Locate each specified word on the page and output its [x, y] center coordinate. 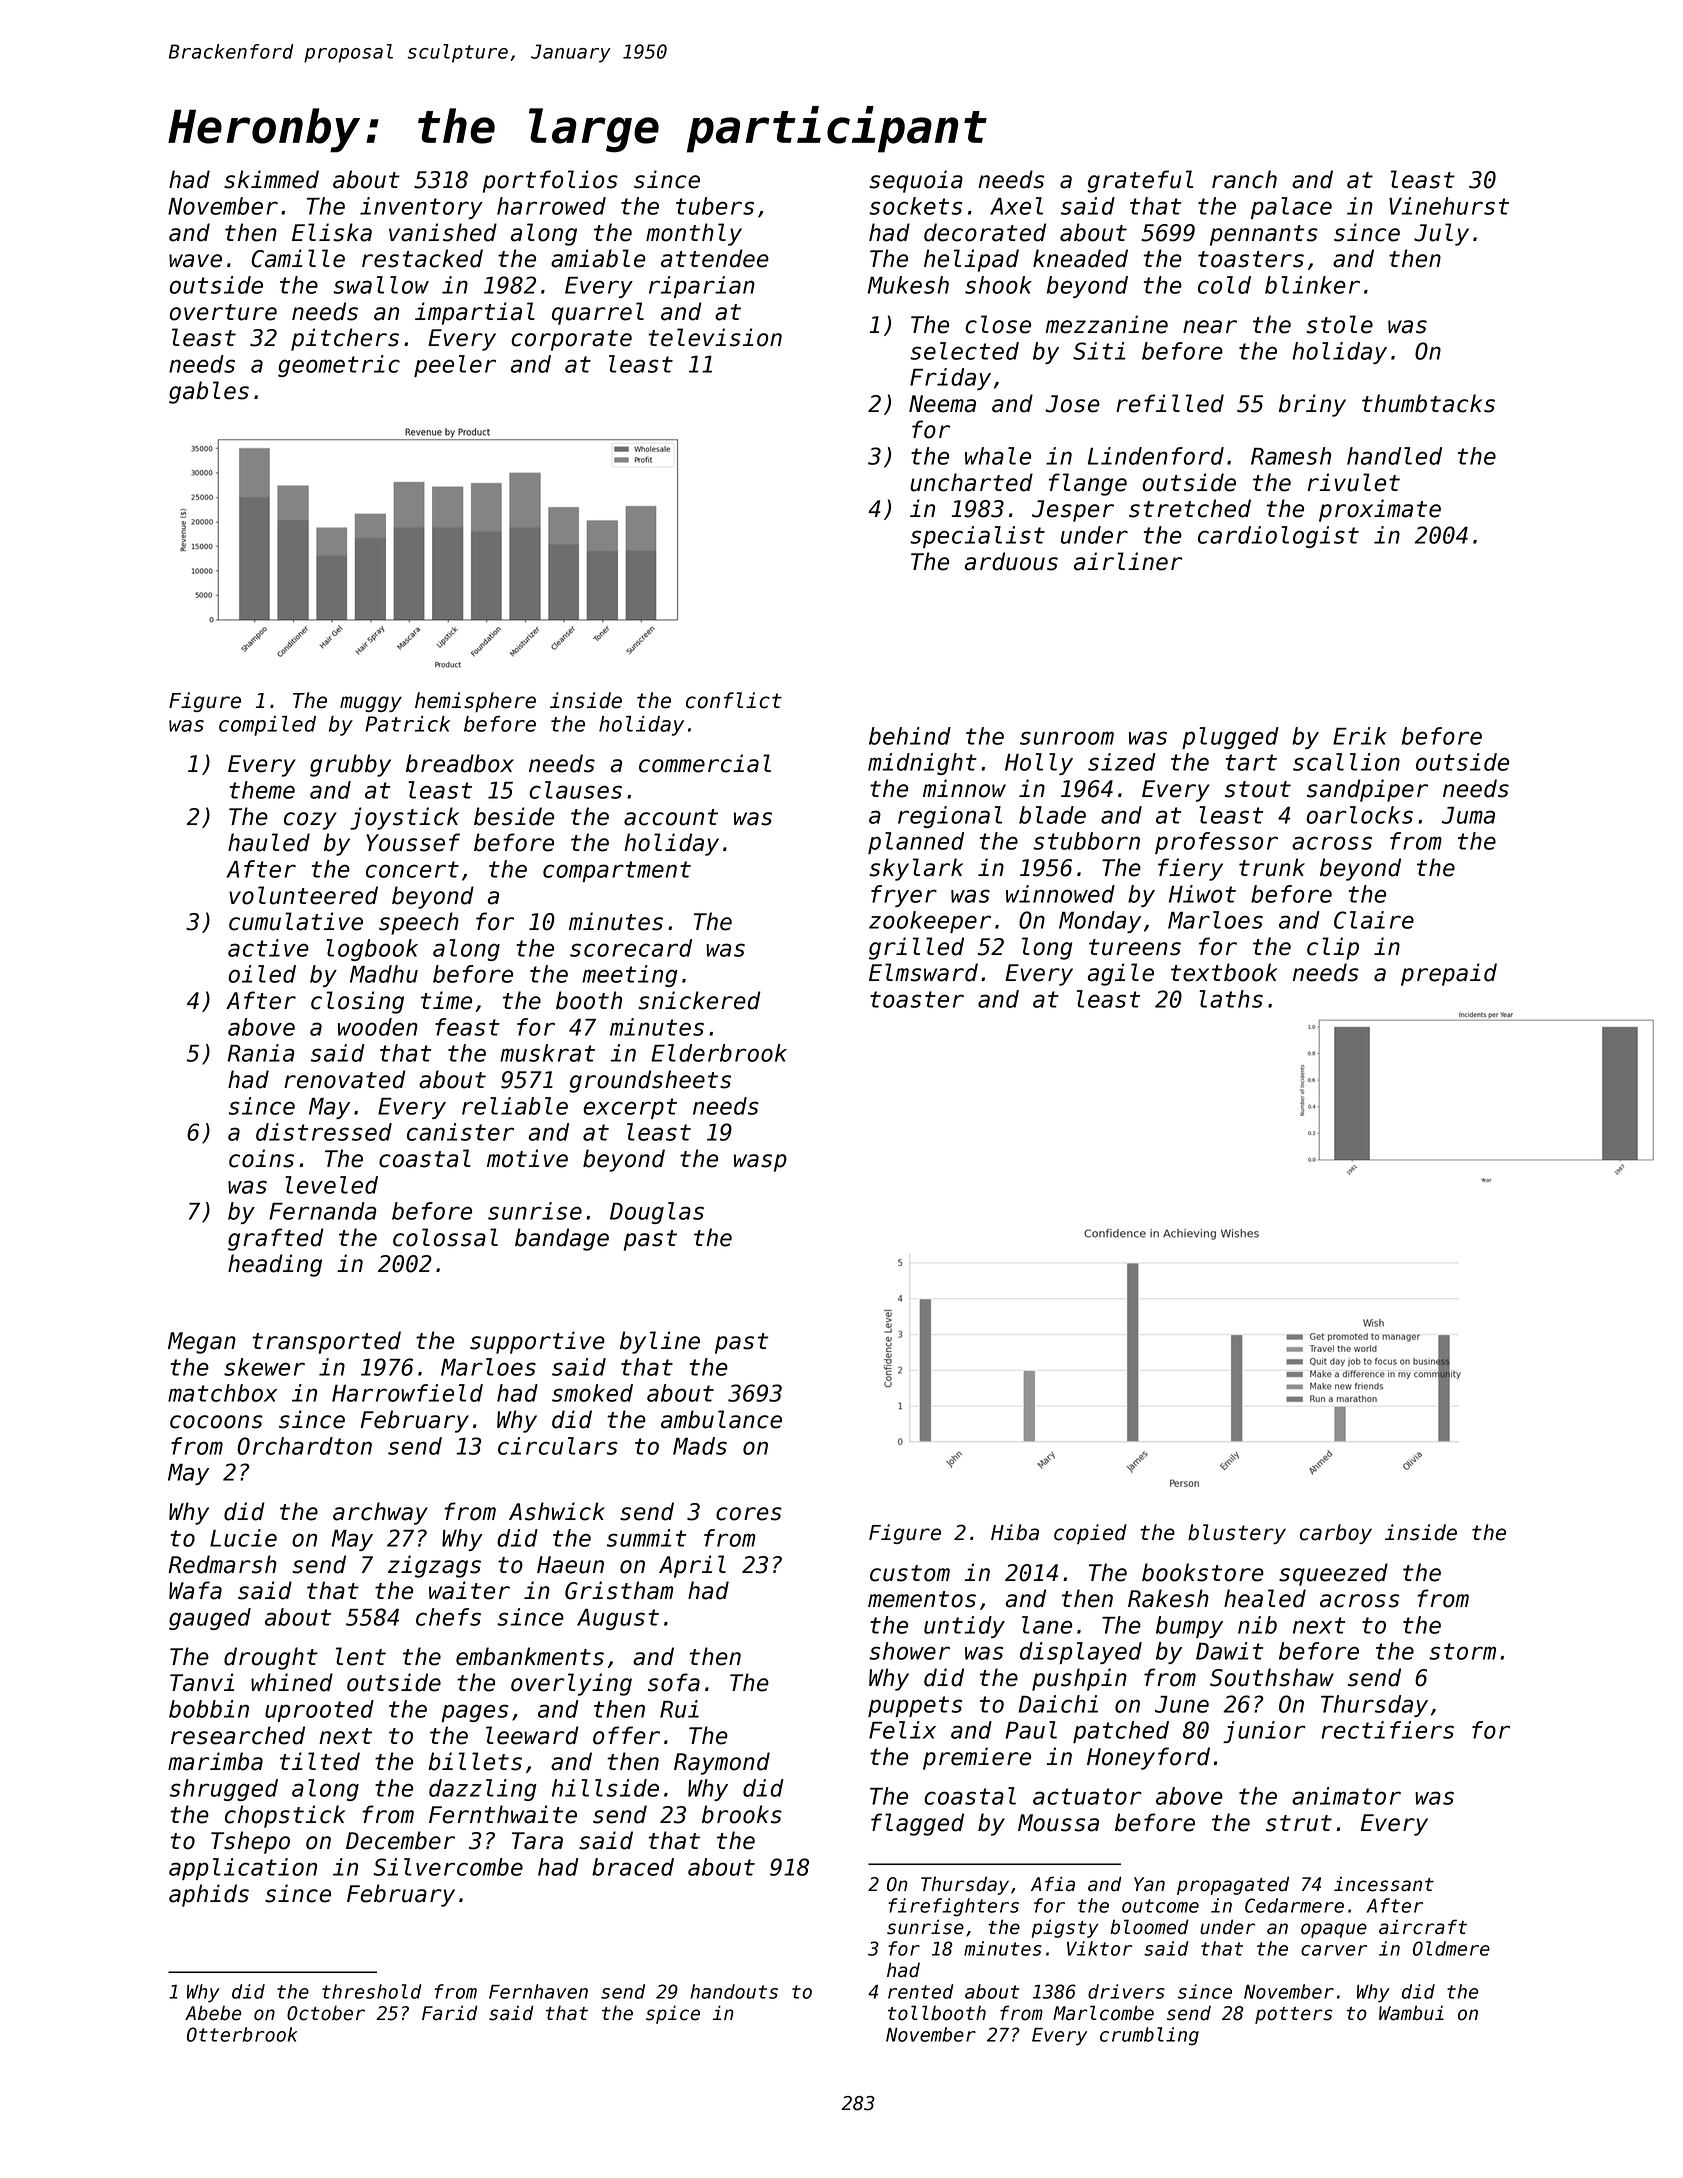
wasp [760, 1163]
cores [749, 1514]
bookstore [1203, 1572]
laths [1231, 999]
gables [209, 392]
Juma [1468, 815]
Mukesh [908, 285]
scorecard [631, 948]
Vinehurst [1449, 206]
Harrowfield [407, 1393]
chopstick [285, 1816]
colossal [445, 1237]
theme [262, 790]
